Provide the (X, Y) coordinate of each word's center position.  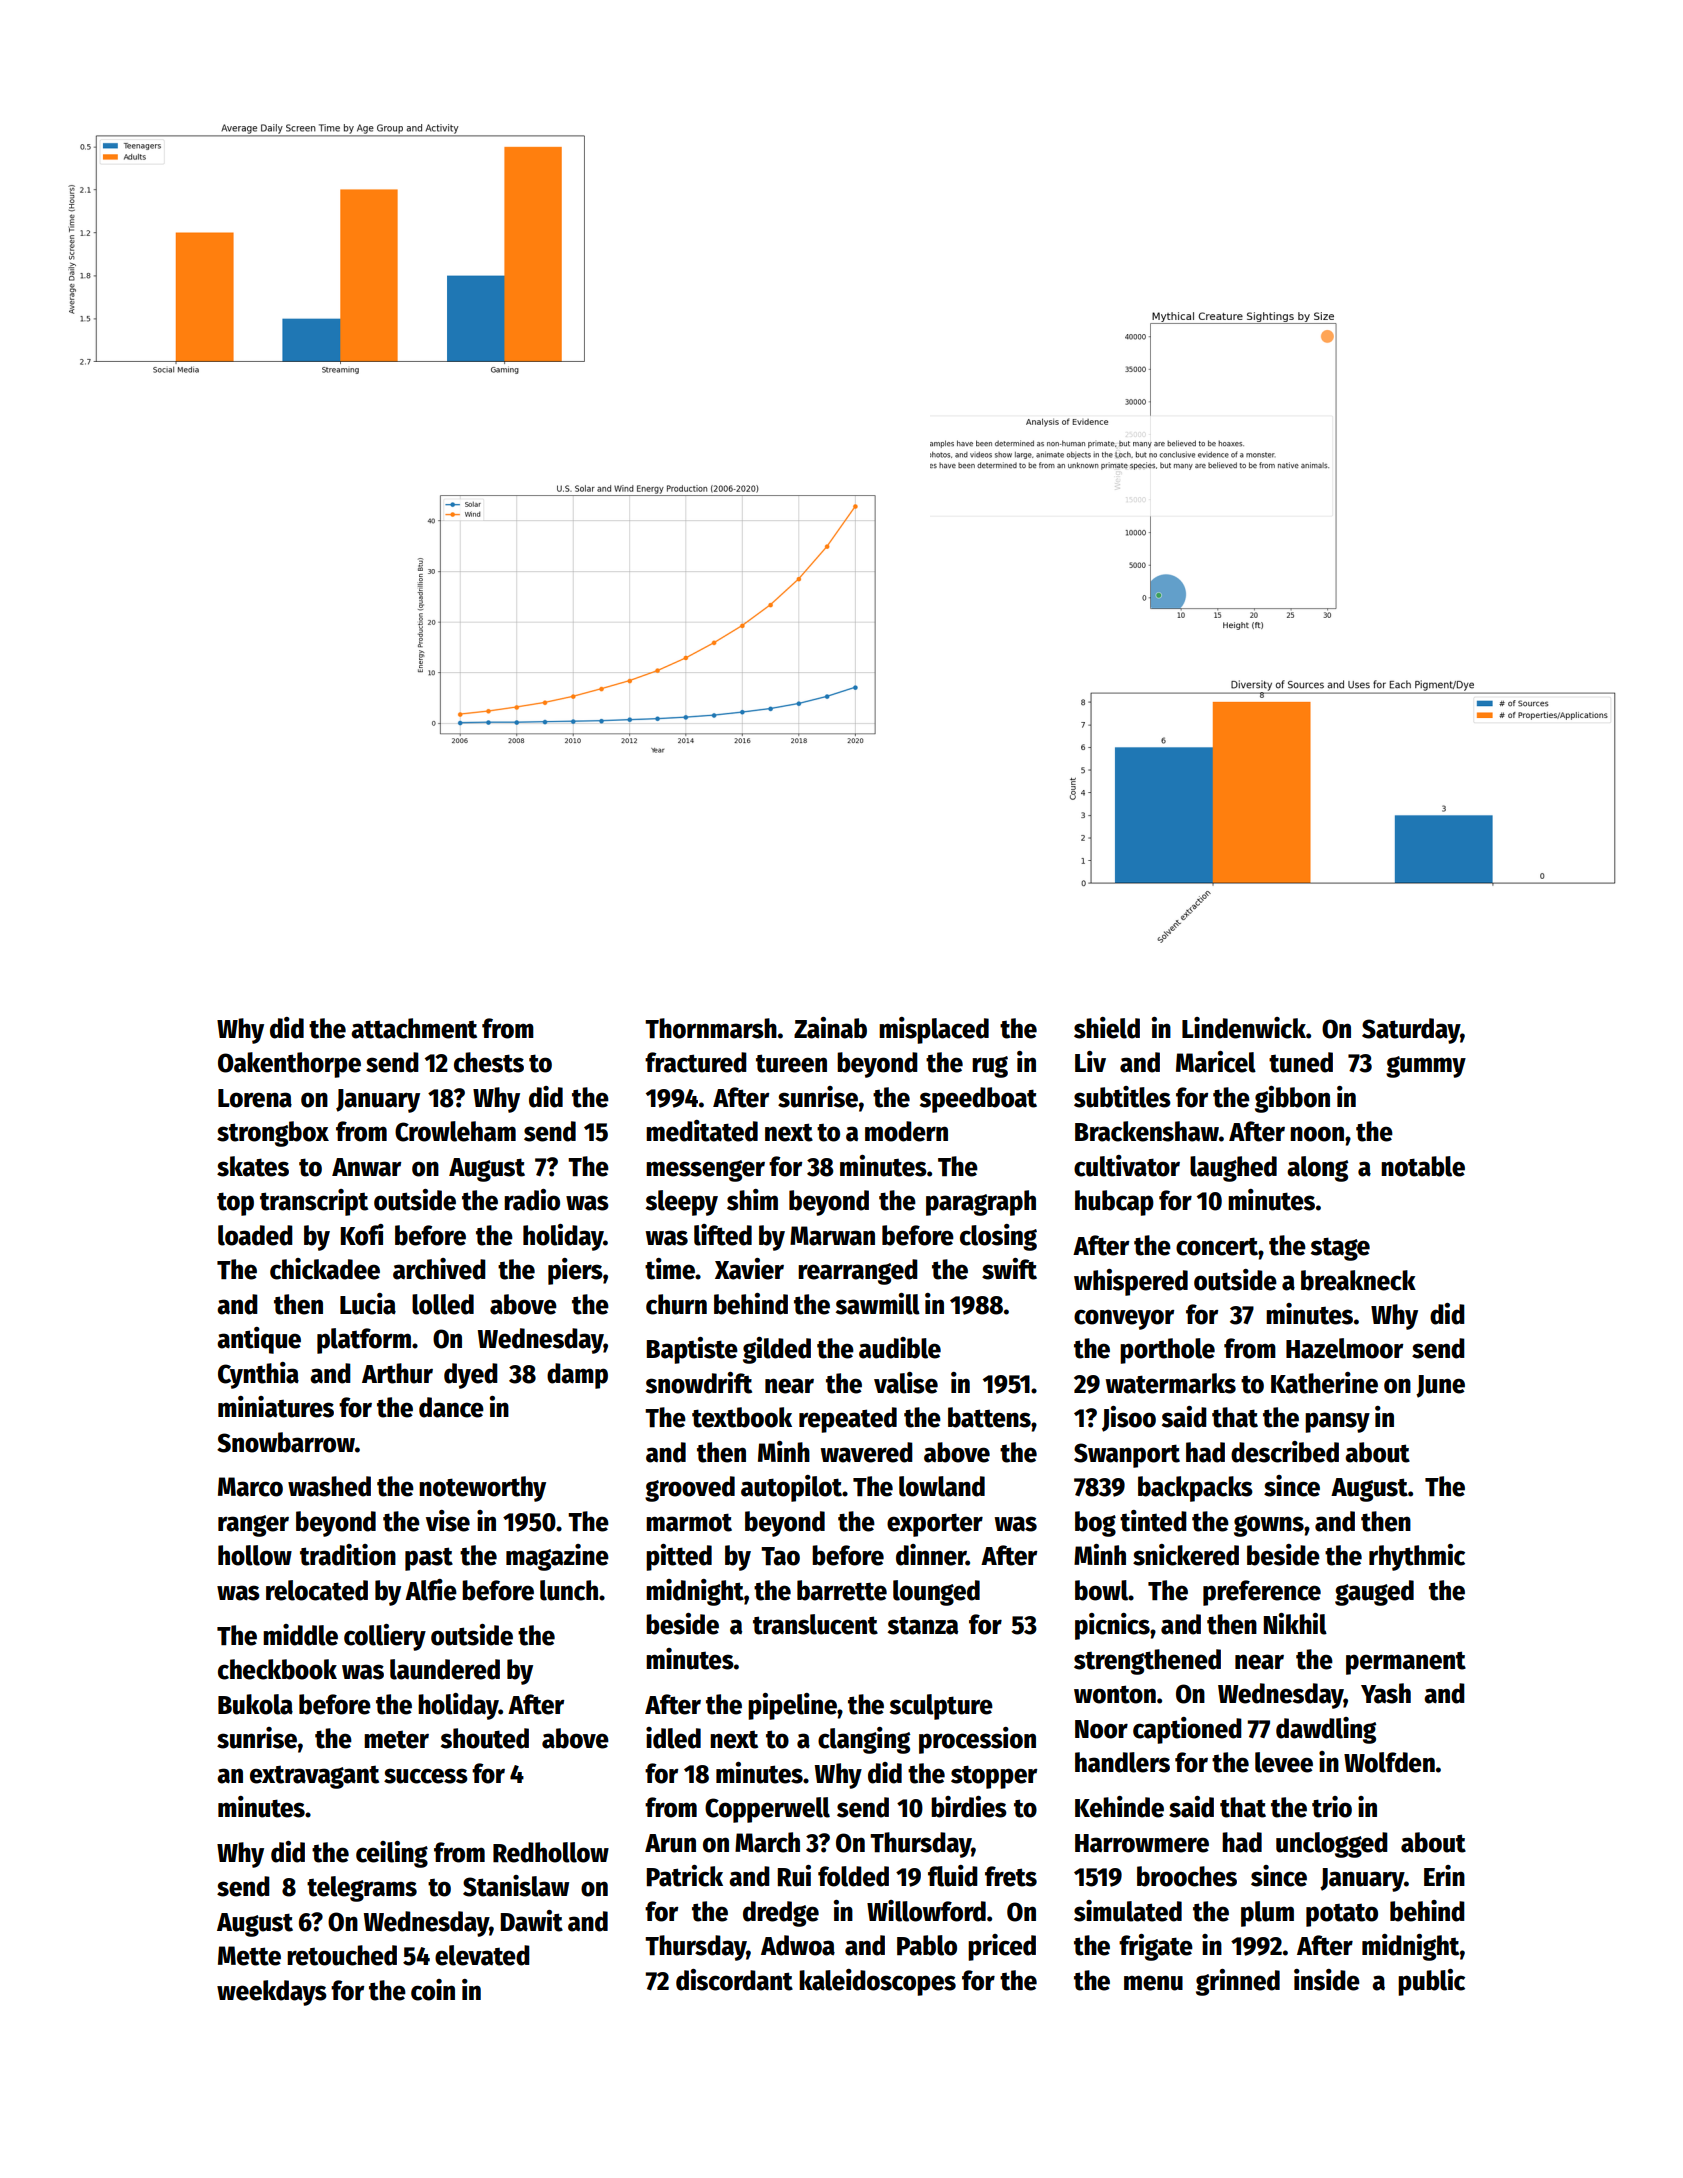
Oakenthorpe (289, 1065)
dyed (471, 1376)
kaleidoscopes (877, 1982)
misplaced (934, 1030)
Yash (1386, 1693)
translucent (815, 1624)
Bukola (255, 1704)
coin (433, 1990)
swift (1009, 1269)
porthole (1167, 1351)
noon (1317, 1134)
